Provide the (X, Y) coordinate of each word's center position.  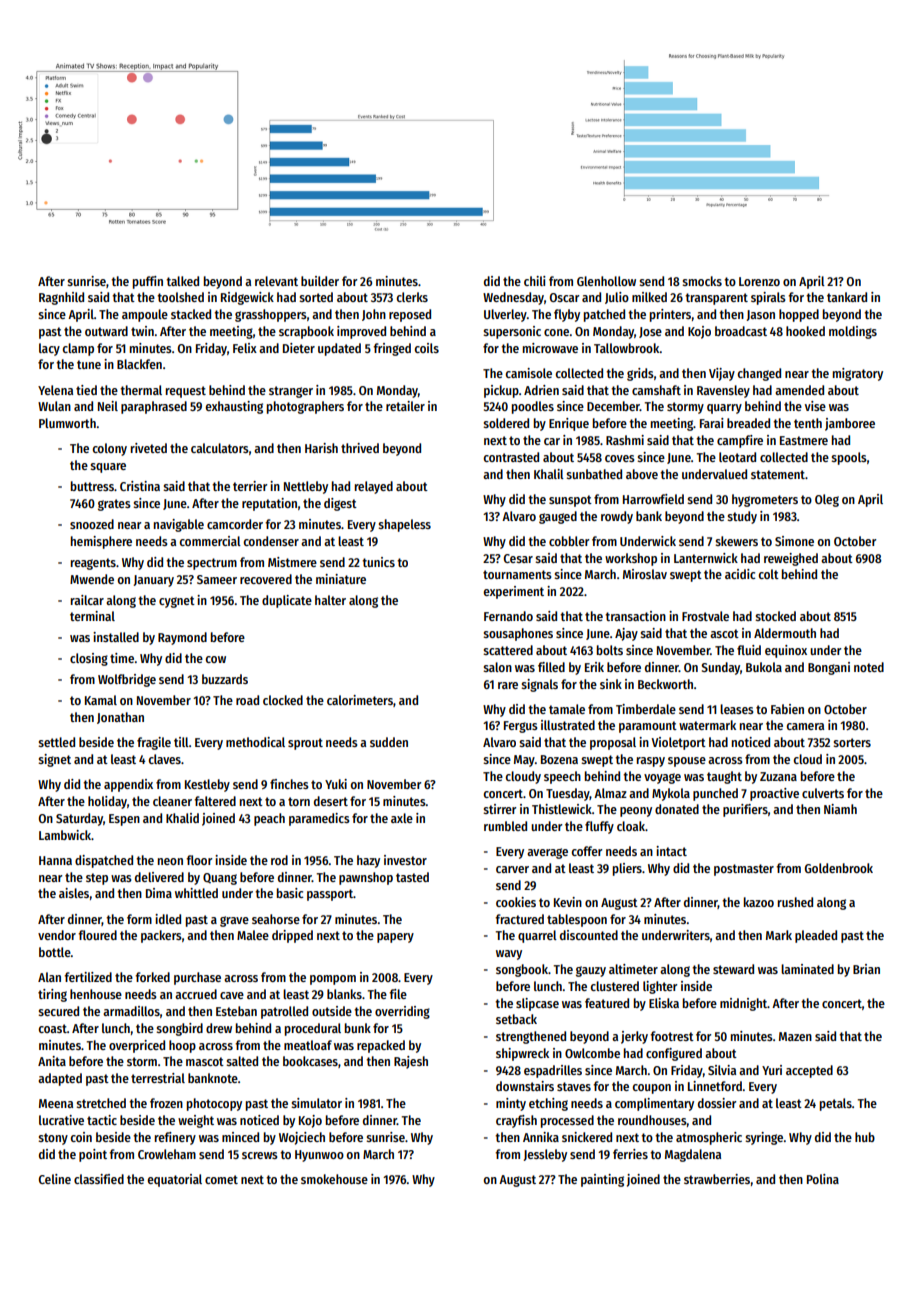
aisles (74, 893)
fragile (154, 743)
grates (114, 505)
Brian (866, 969)
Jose (650, 332)
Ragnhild (61, 298)
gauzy (591, 971)
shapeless (404, 525)
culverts (823, 793)
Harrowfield (653, 499)
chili (535, 281)
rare (508, 685)
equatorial (174, 1180)
